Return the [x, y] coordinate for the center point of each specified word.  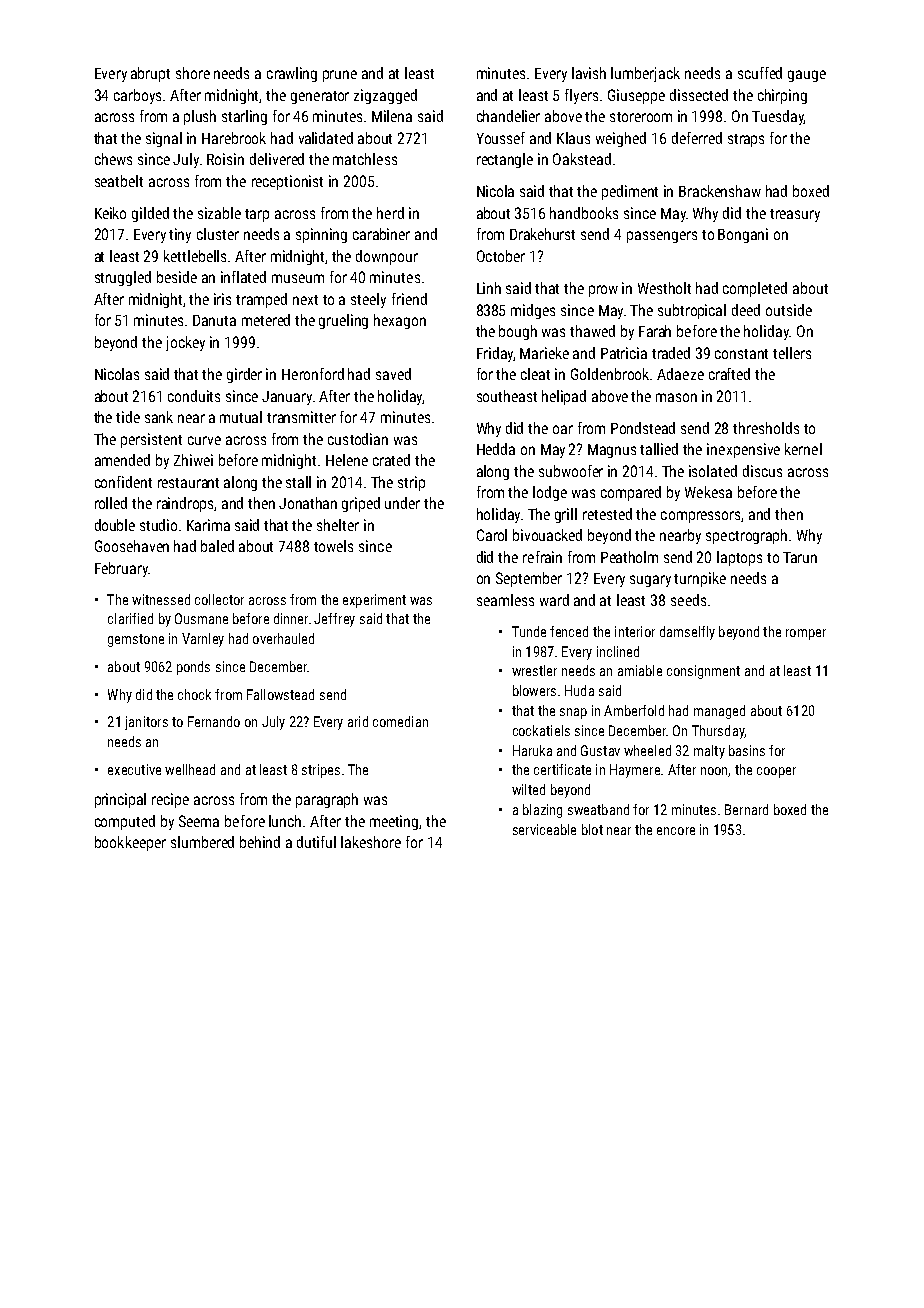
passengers [662, 237]
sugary [650, 581]
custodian [358, 439]
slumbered [202, 842]
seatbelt [119, 181]
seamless [505, 600]
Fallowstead [280, 694]
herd [390, 213]
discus [762, 471]
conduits [194, 396]
